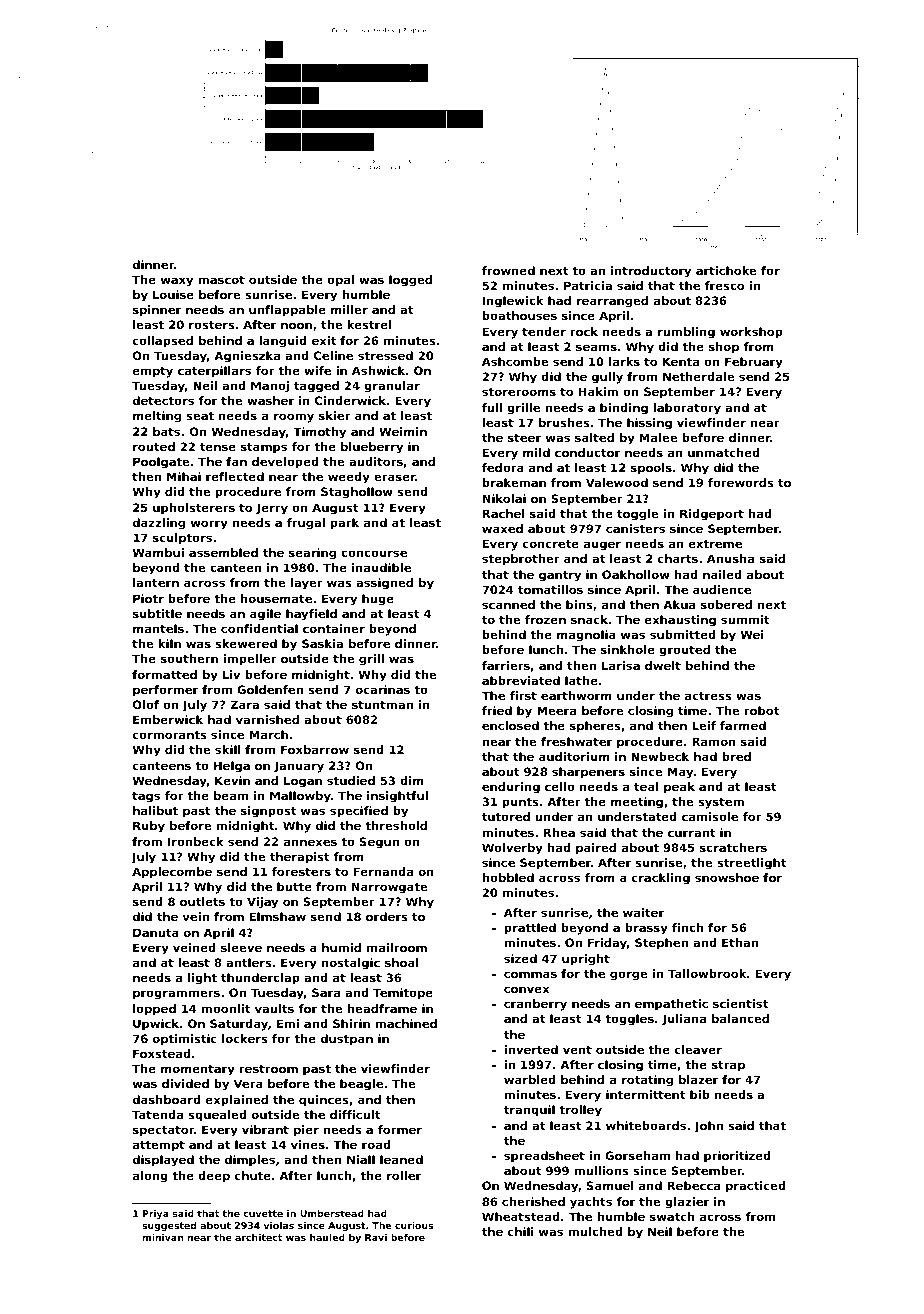 The width and height of the screenshot is (924, 1314). I want to click on machined, so click(406, 1023).
